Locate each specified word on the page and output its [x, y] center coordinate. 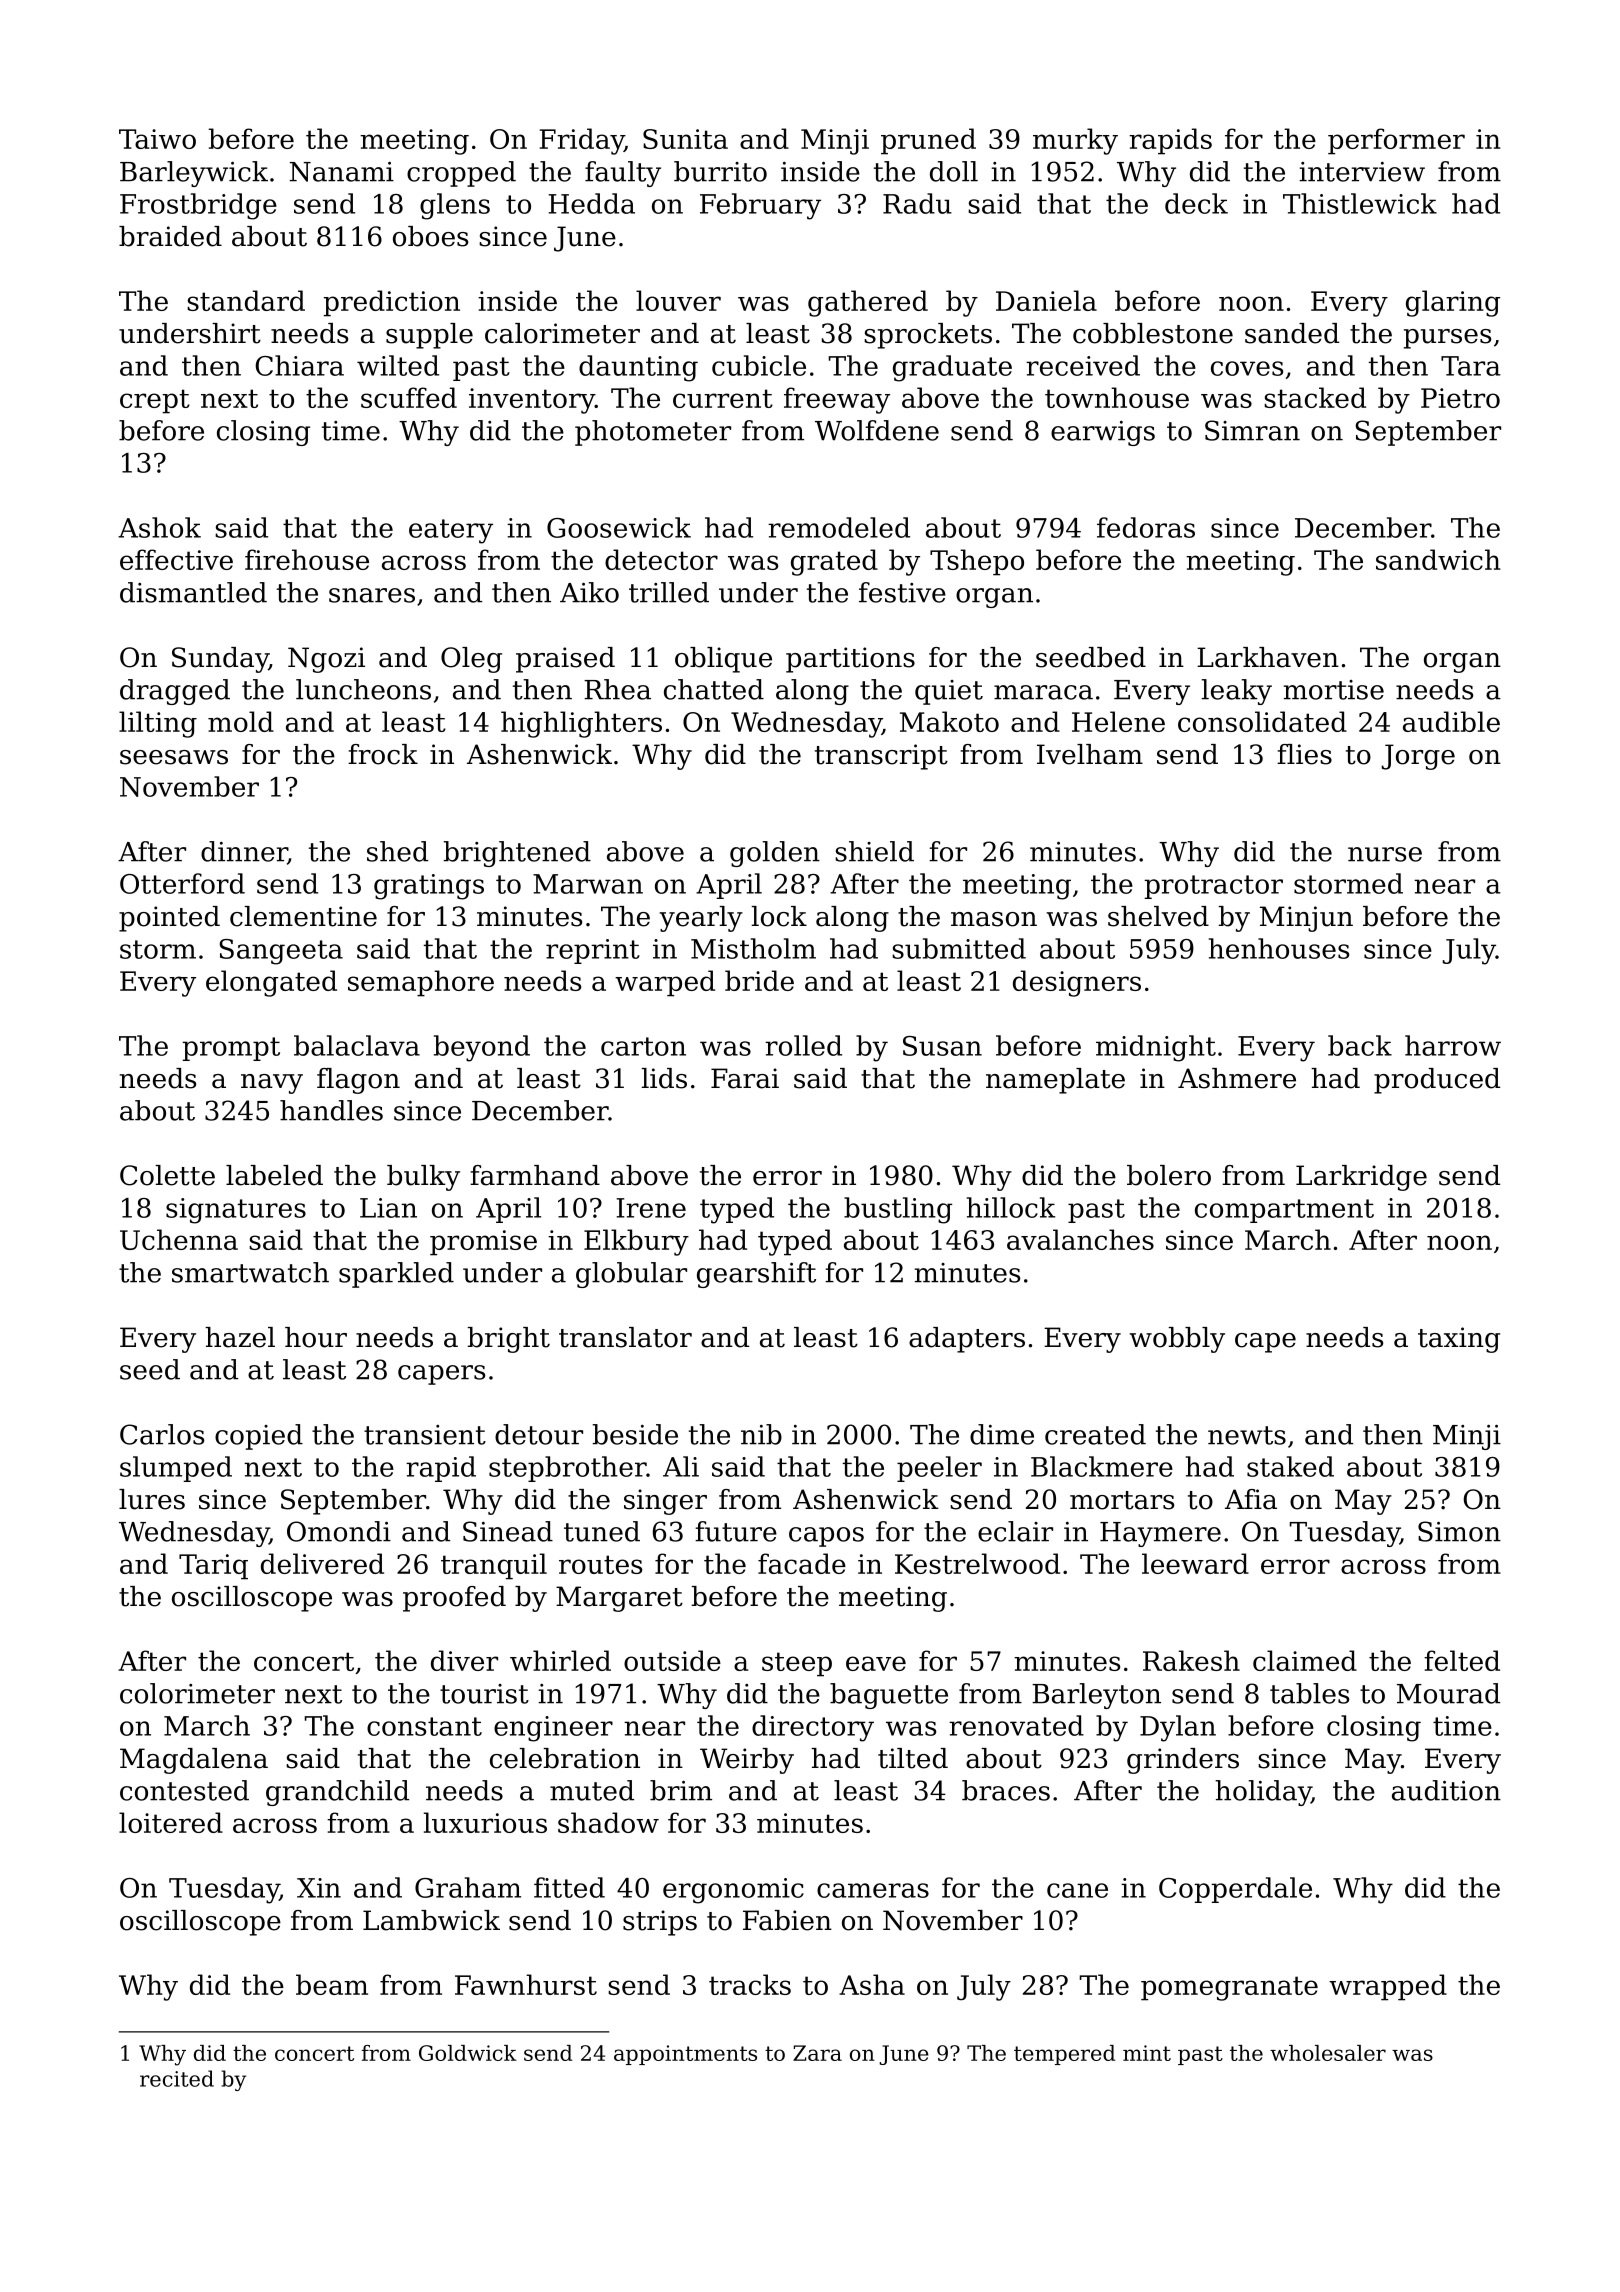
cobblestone [1153, 333]
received [1083, 365]
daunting [638, 368]
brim [681, 1790]
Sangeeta [281, 952]
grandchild [337, 1793]
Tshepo [977, 562]
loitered [171, 1822]
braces [1006, 1790]
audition [1446, 1790]
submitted [959, 948]
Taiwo [157, 139]
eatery [451, 531]
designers [1077, 983]
